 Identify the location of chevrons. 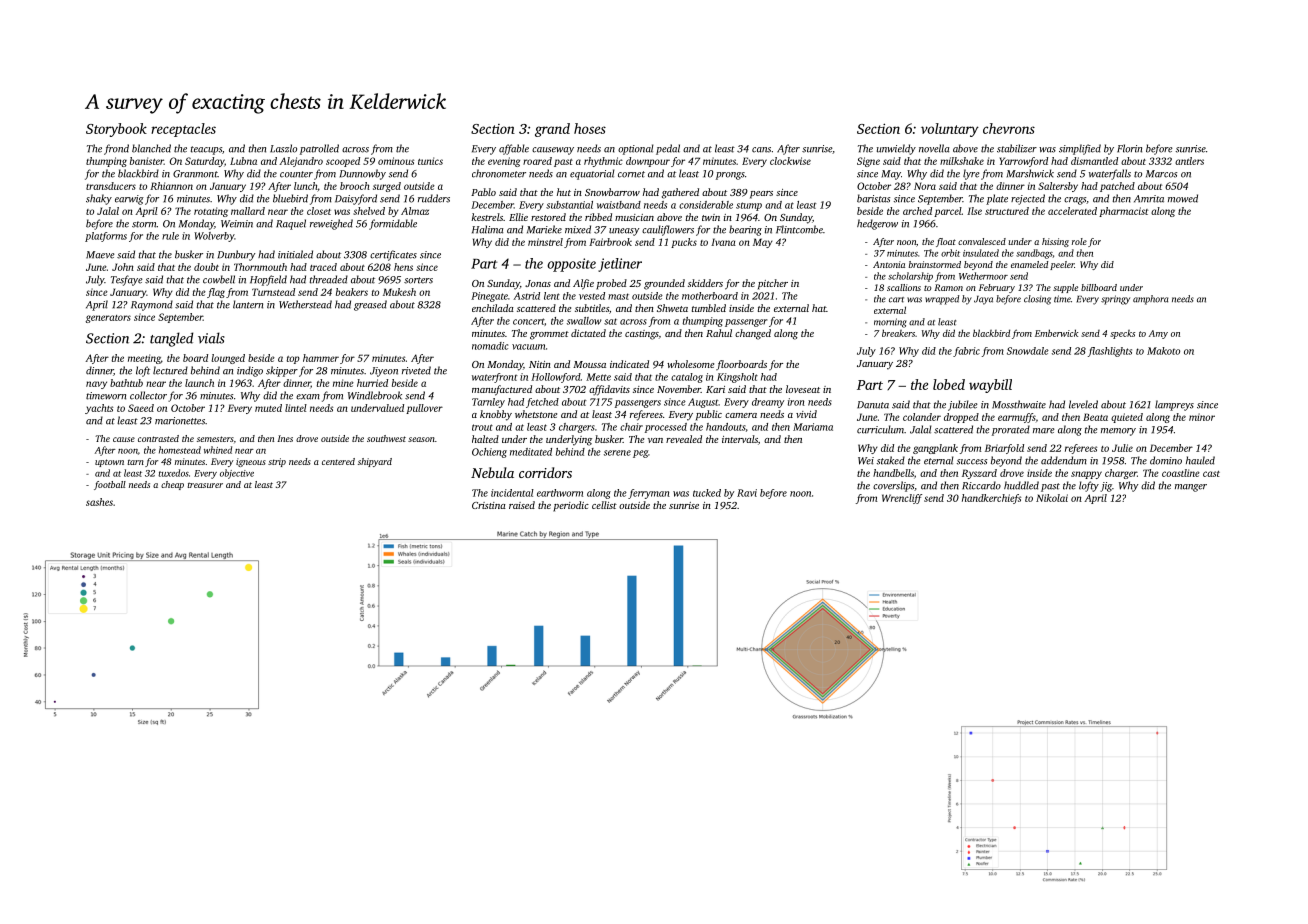
(1009, 128).
